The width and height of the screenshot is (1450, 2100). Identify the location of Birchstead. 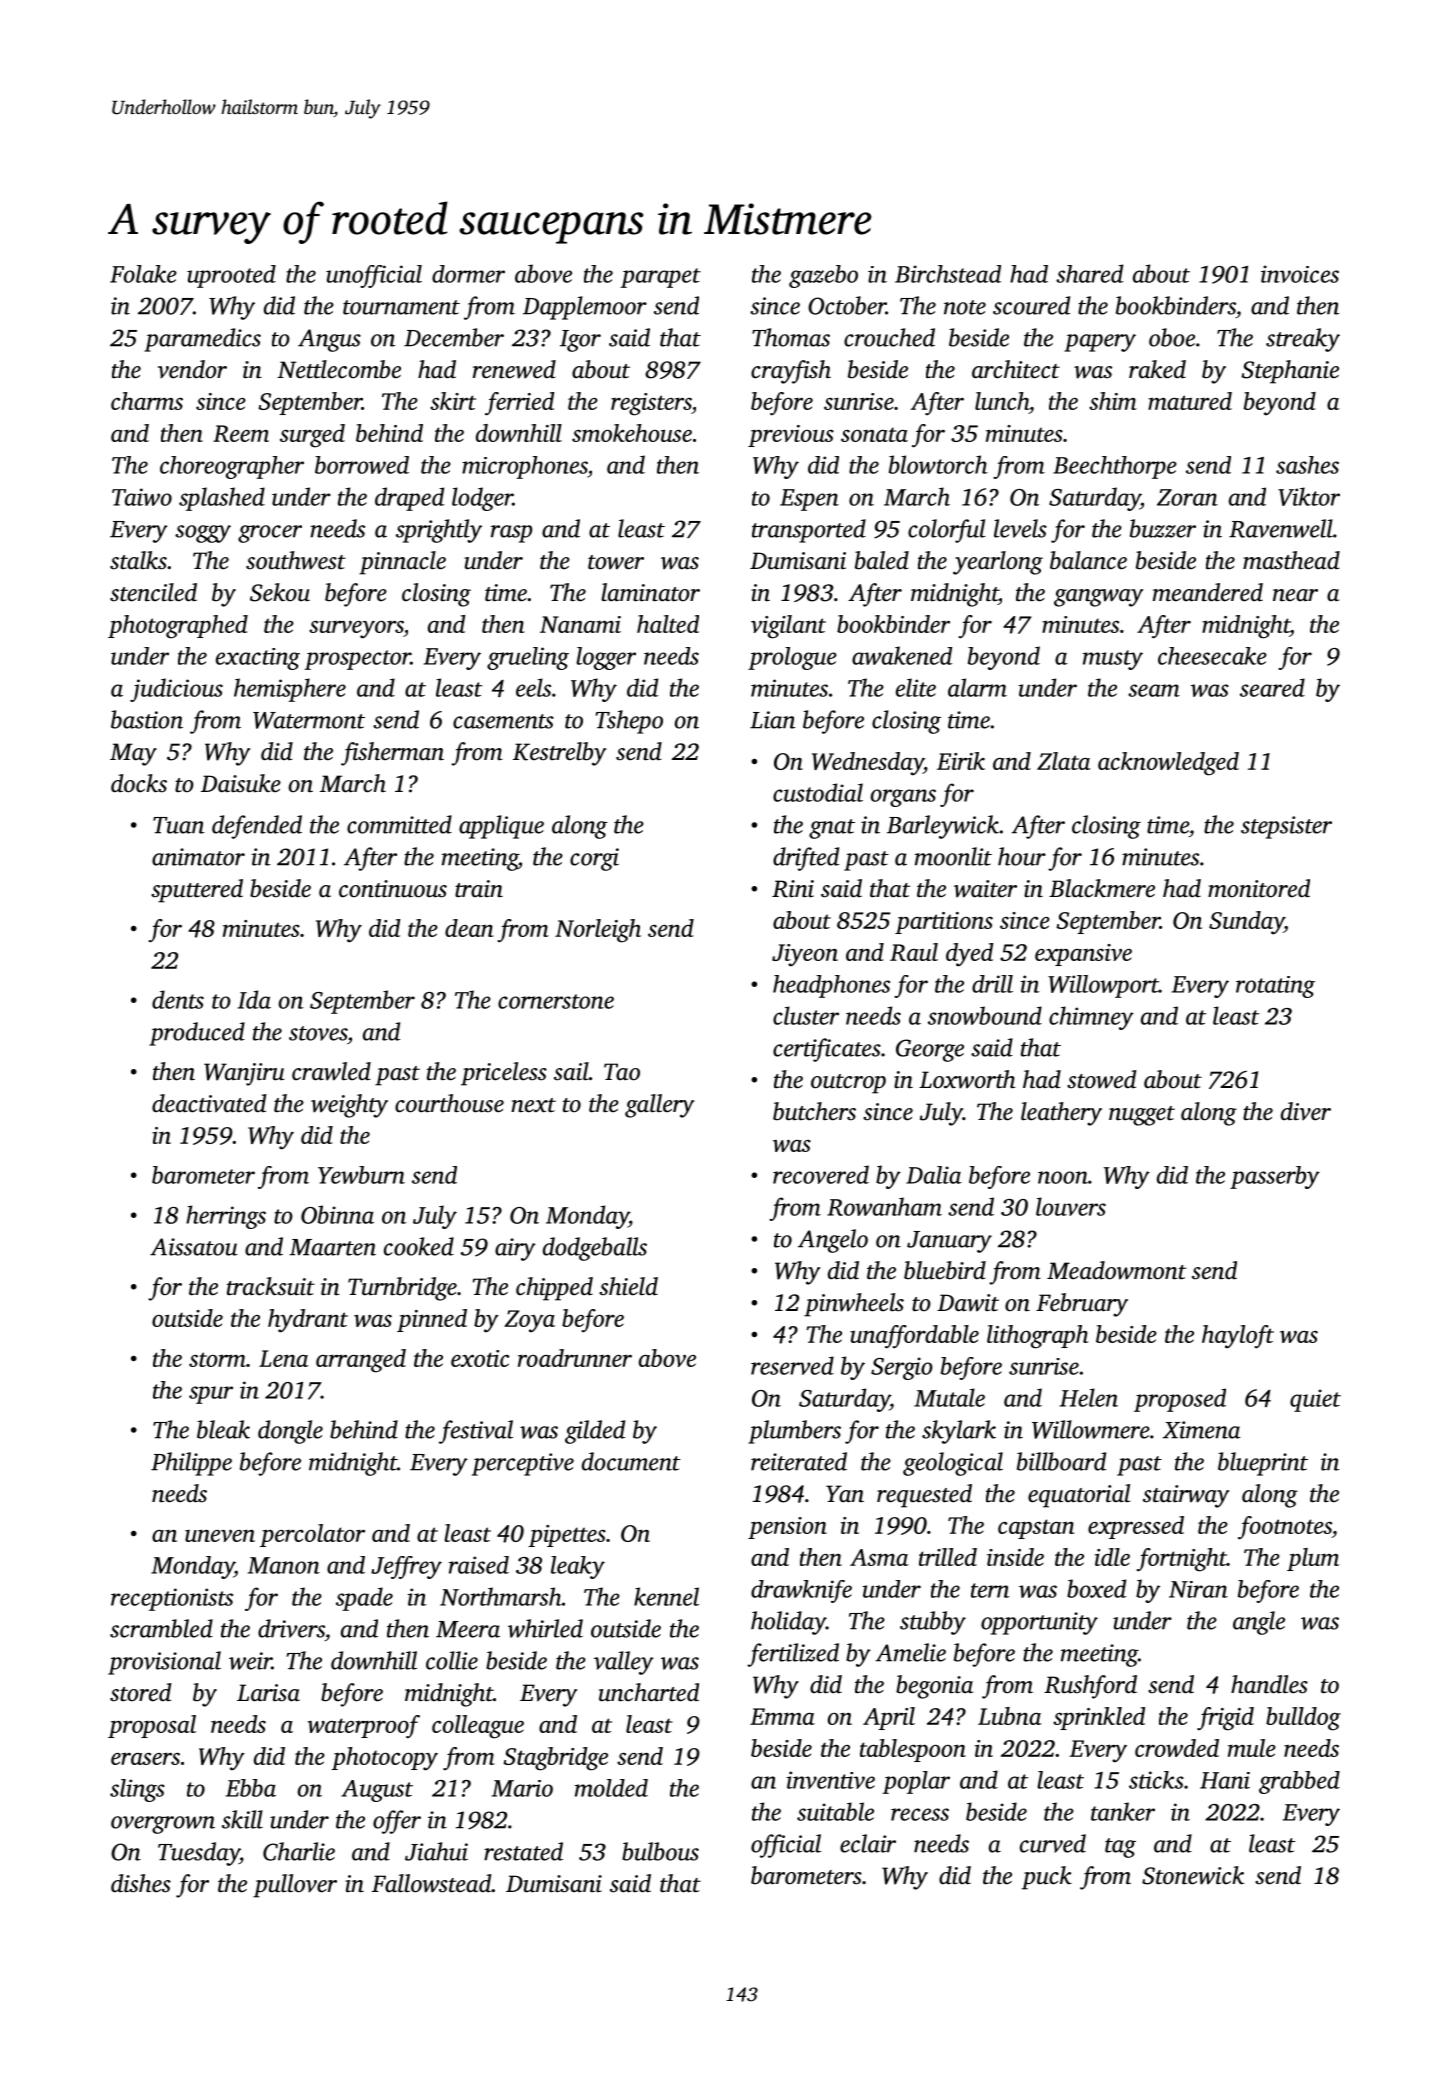
(948, 274).
